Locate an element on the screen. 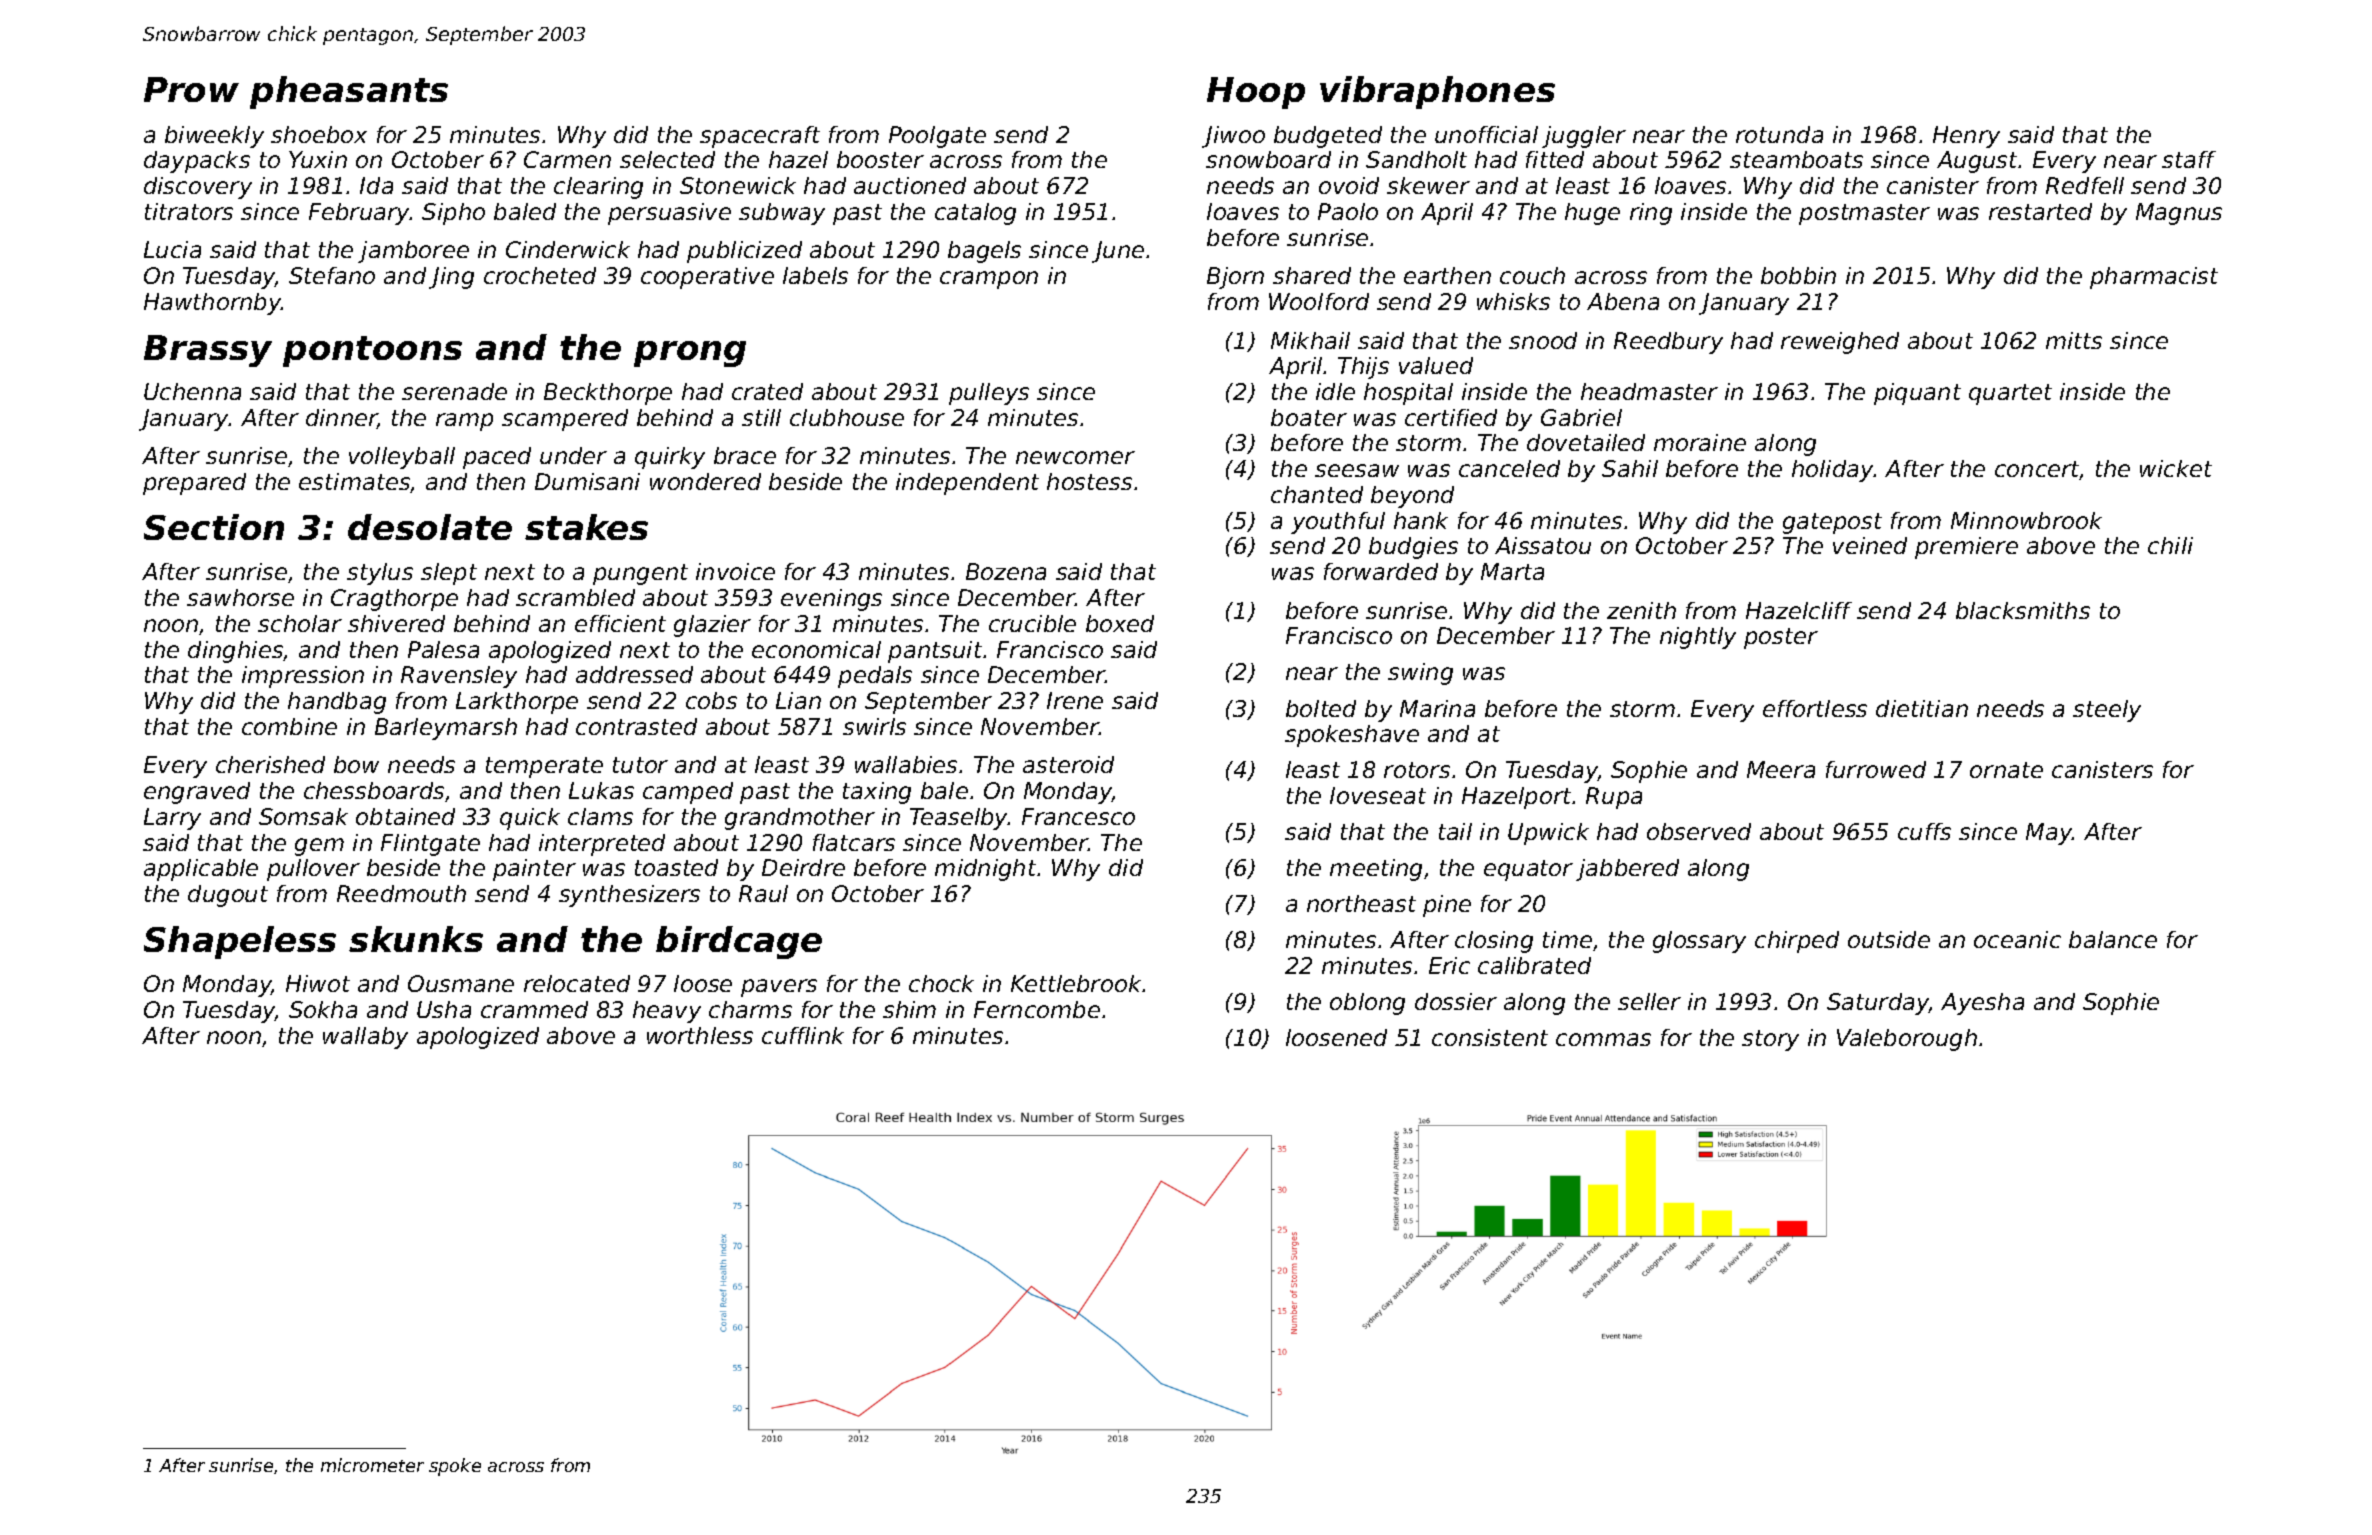 Image resolution: width=2372 pixels, height=1535 pixels. Hoop is located at coordinates (1256, 93).
